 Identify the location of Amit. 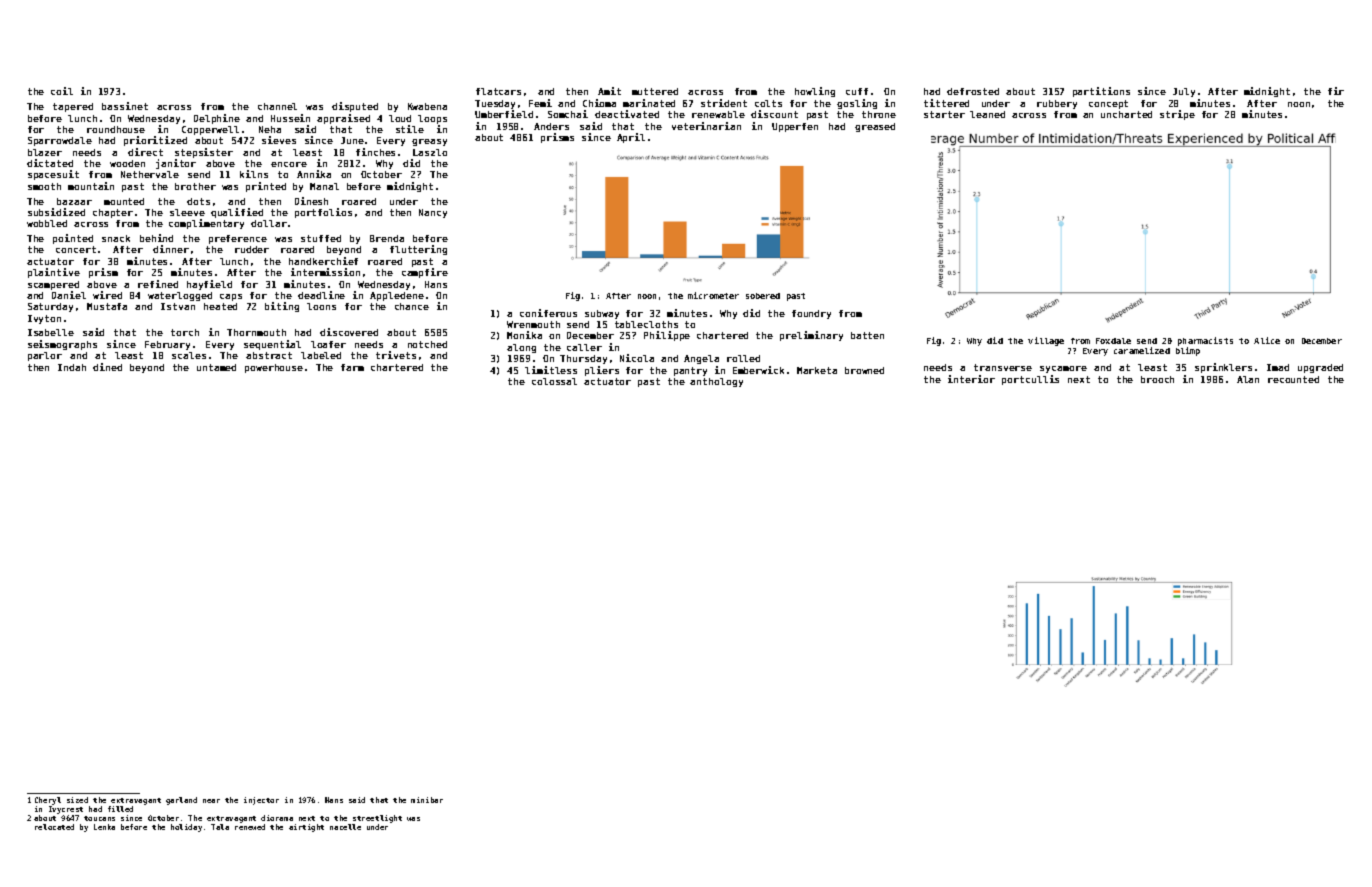
(609, 91).
